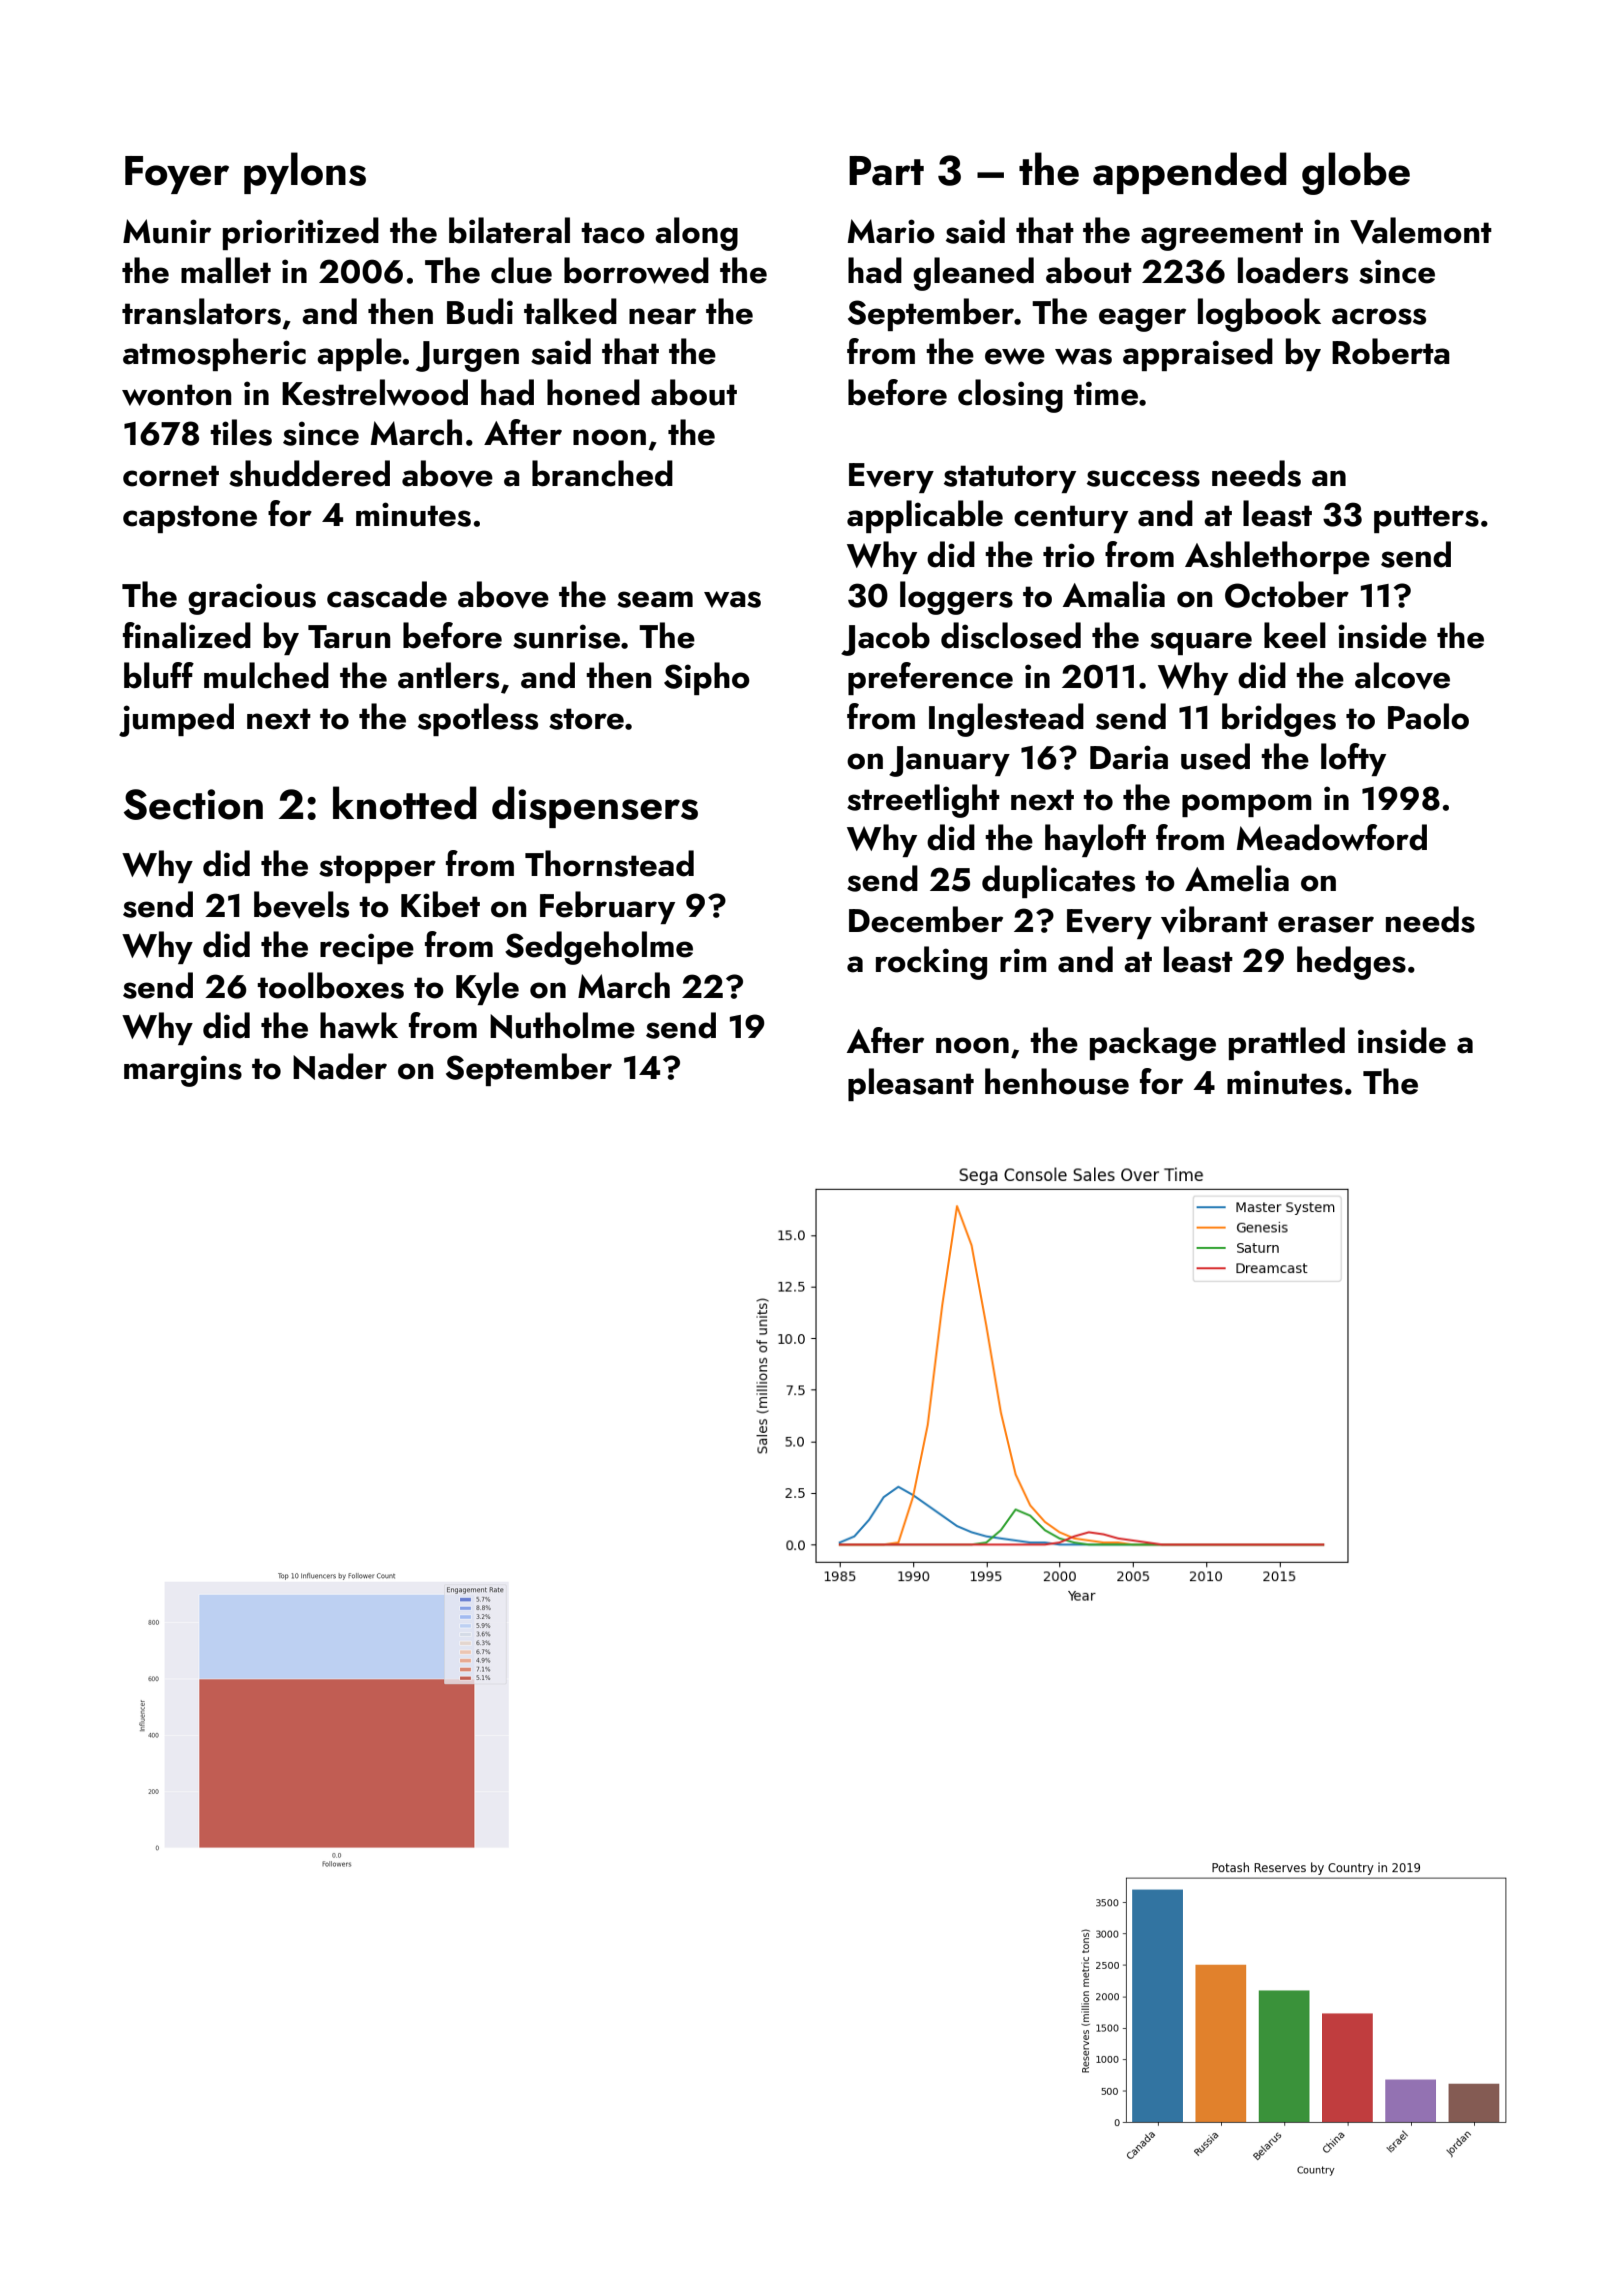 This document has width=1620, height=2292. Describe the element at coordinates (183, 1071) in the document. I see `margins` at that location.
